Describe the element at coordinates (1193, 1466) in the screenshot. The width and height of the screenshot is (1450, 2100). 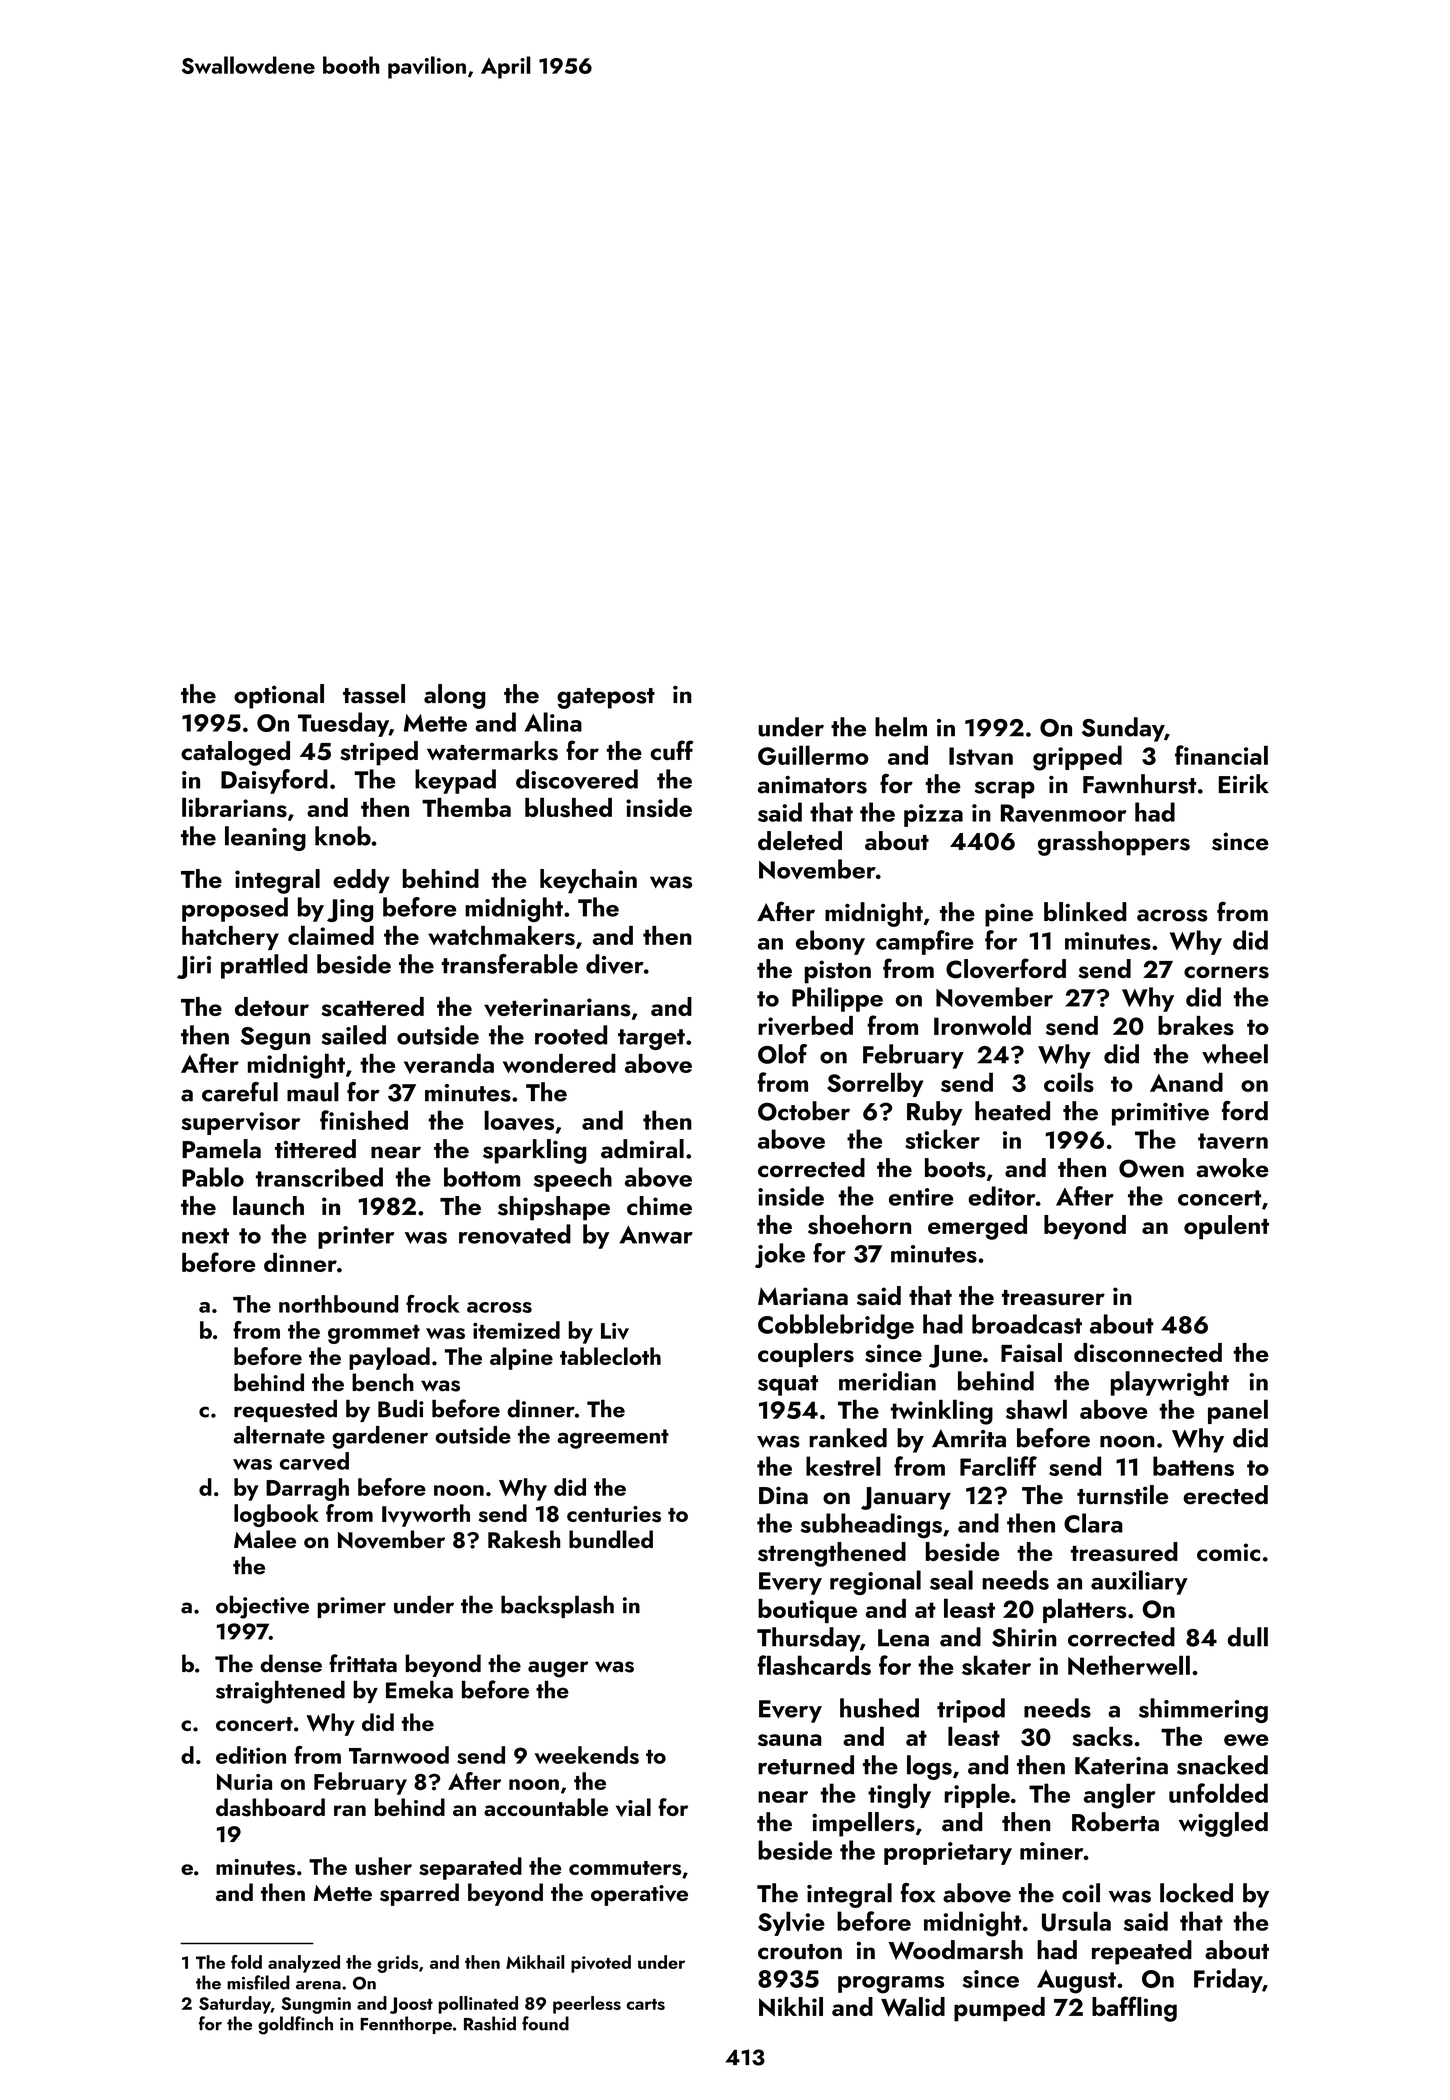
I see `battens` at that location.
